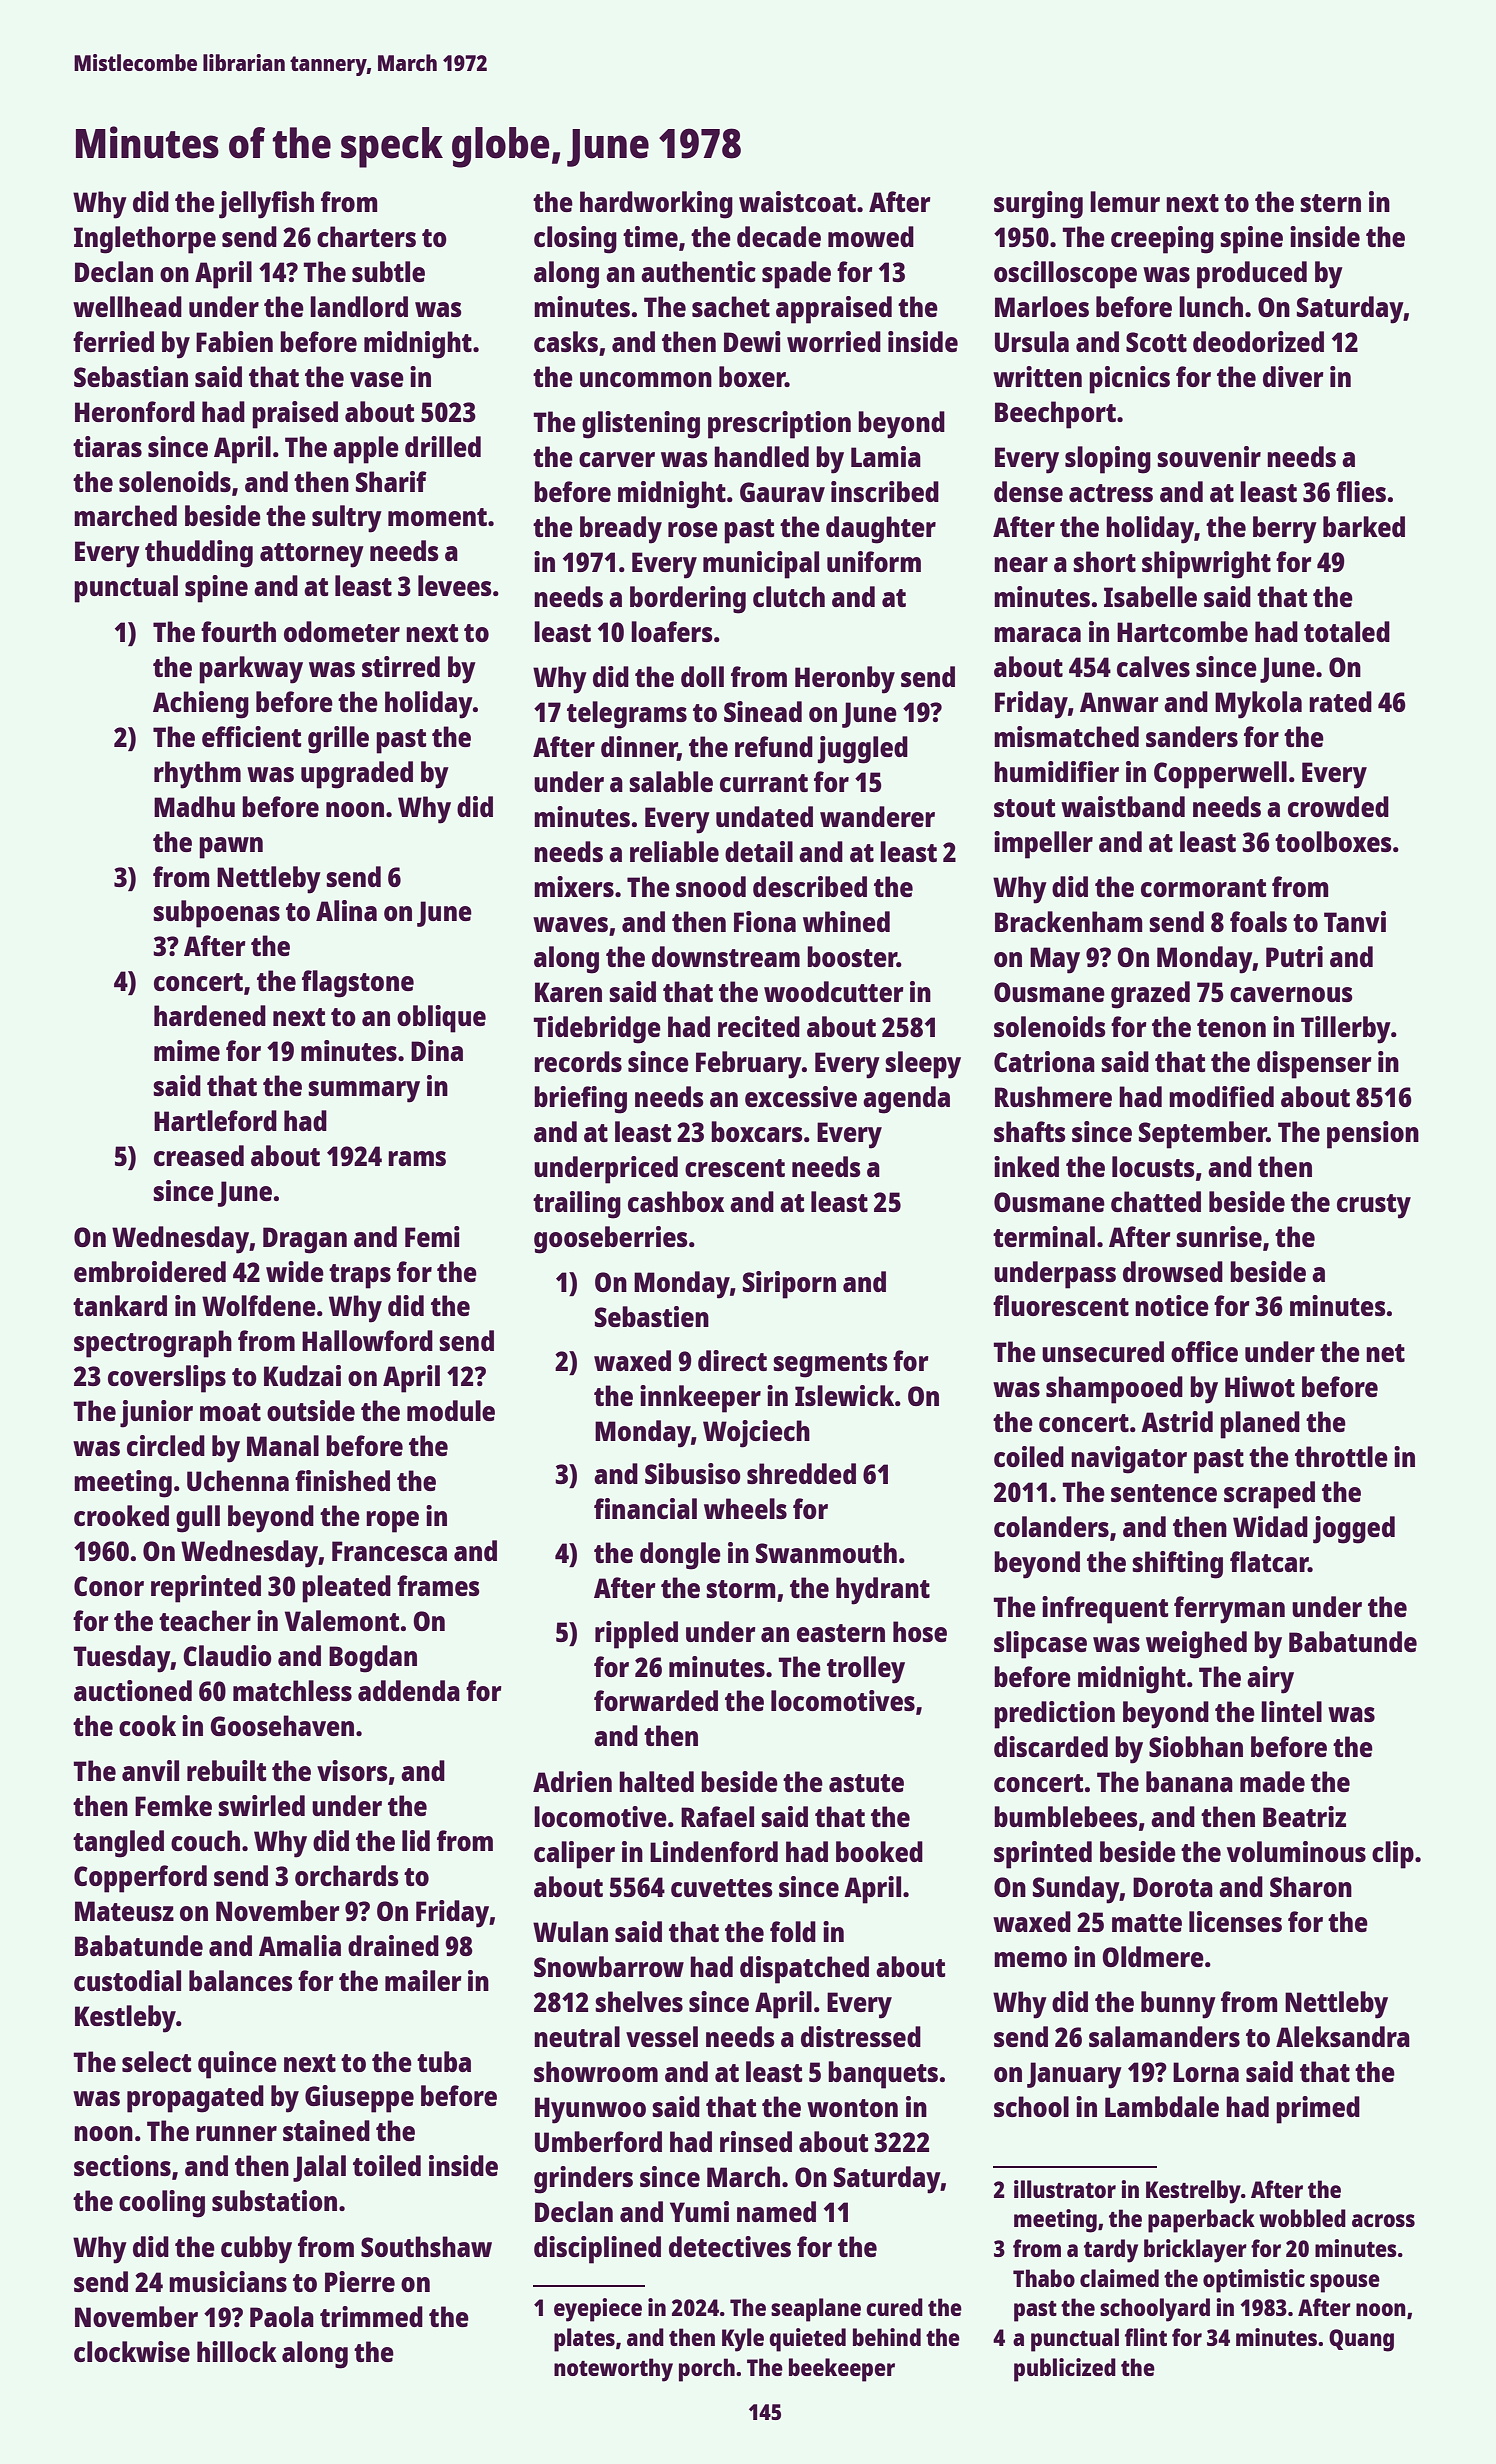 This screenshot has width=1496, height=2464. Describe the element at coordinates (699, 2211) in the screenshot. I see `Yumi` at that location.
